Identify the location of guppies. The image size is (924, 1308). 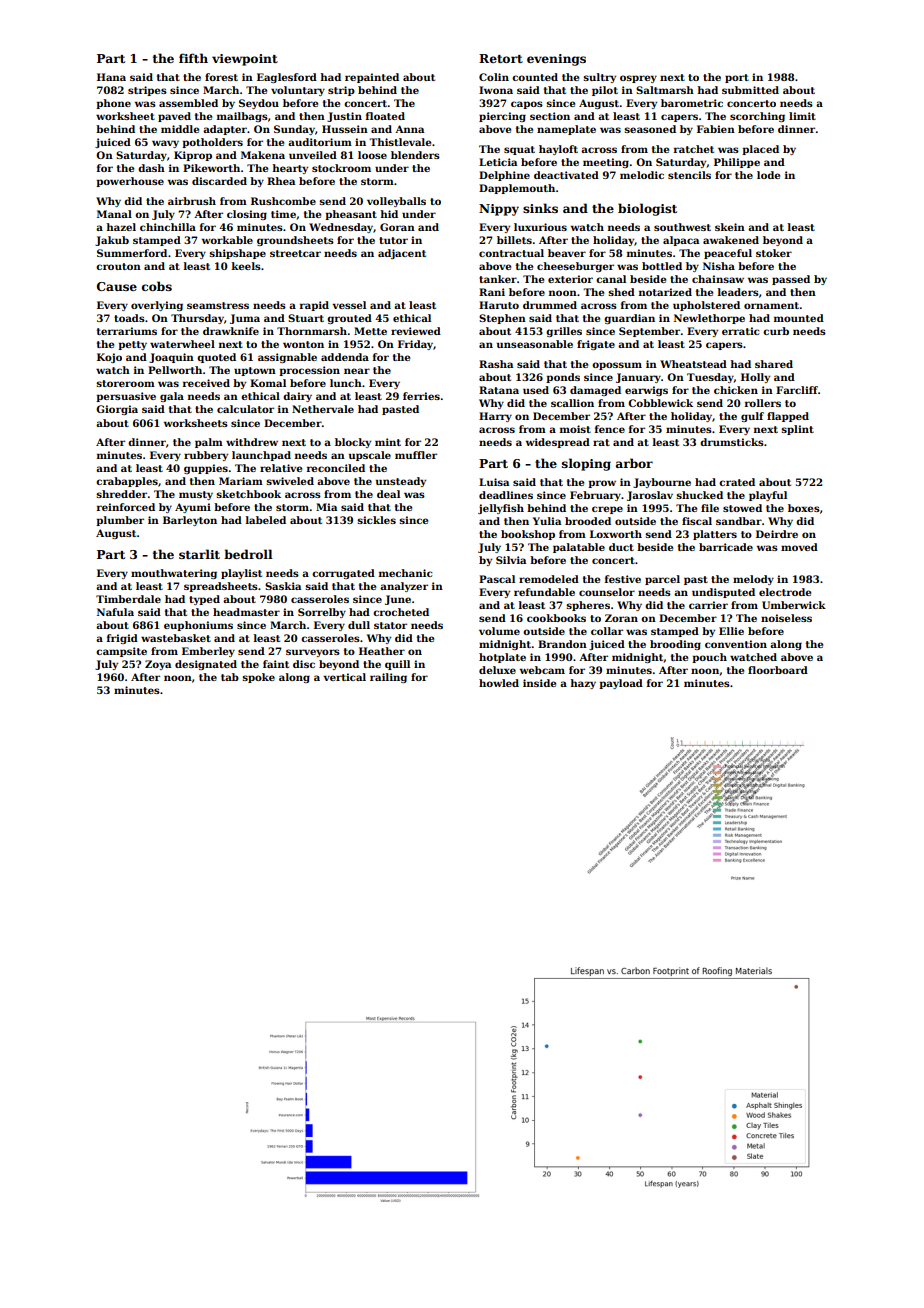
(206, 469).
